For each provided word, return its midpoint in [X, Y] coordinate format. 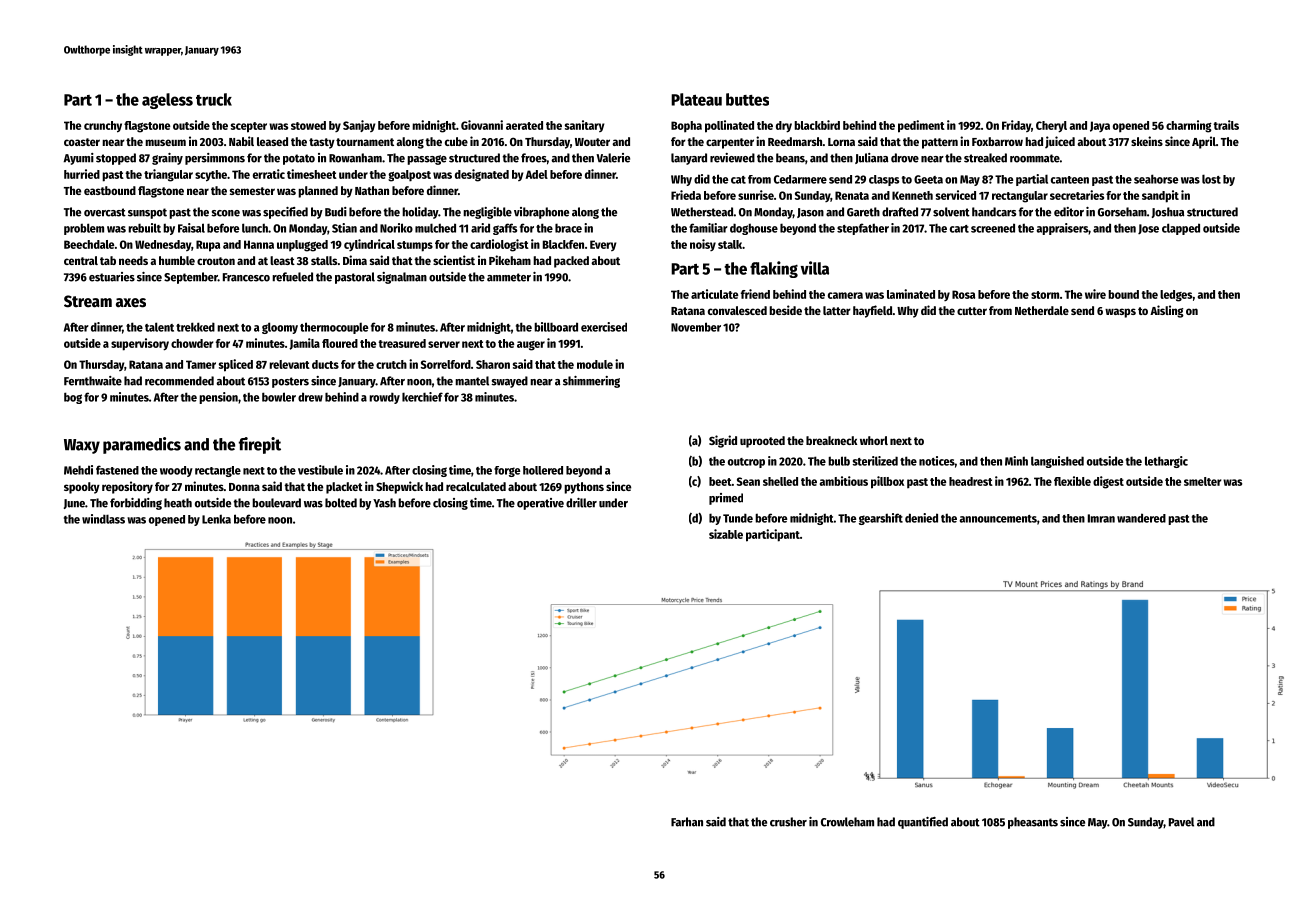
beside [785, 310]
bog [73, 398]
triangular [168, 175]
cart [959, 229]
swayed [509, 382]
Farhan [687, 822]
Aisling [1167, 311]
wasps [1120, 313]
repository [127, 487]
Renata [852, 195]
